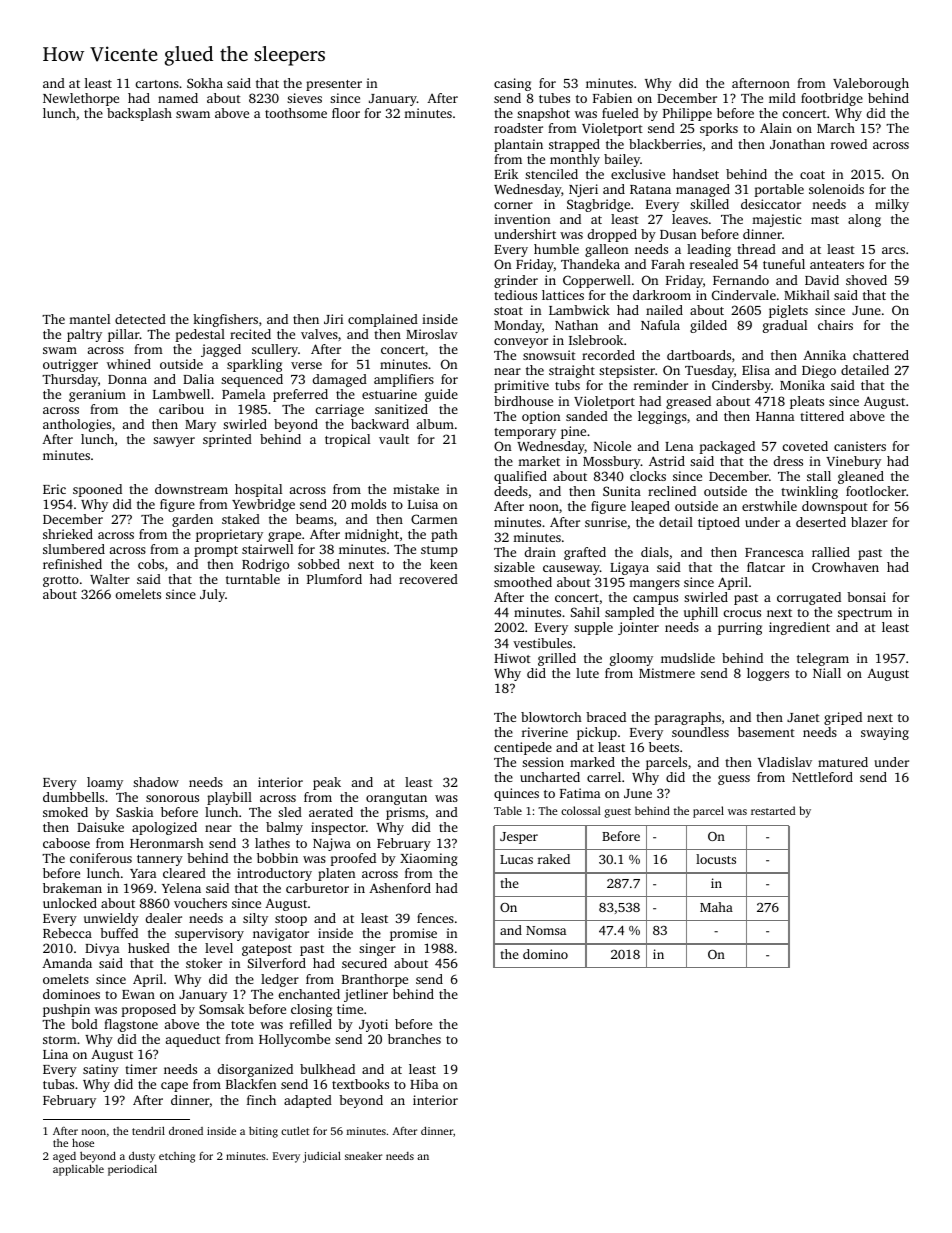 Image resolution: width=952 pixels, height=1233 pixels. What do you see at coordinates (131, 1025) in the document?
I see `flagstone` at bounding box center [131, 1025].
